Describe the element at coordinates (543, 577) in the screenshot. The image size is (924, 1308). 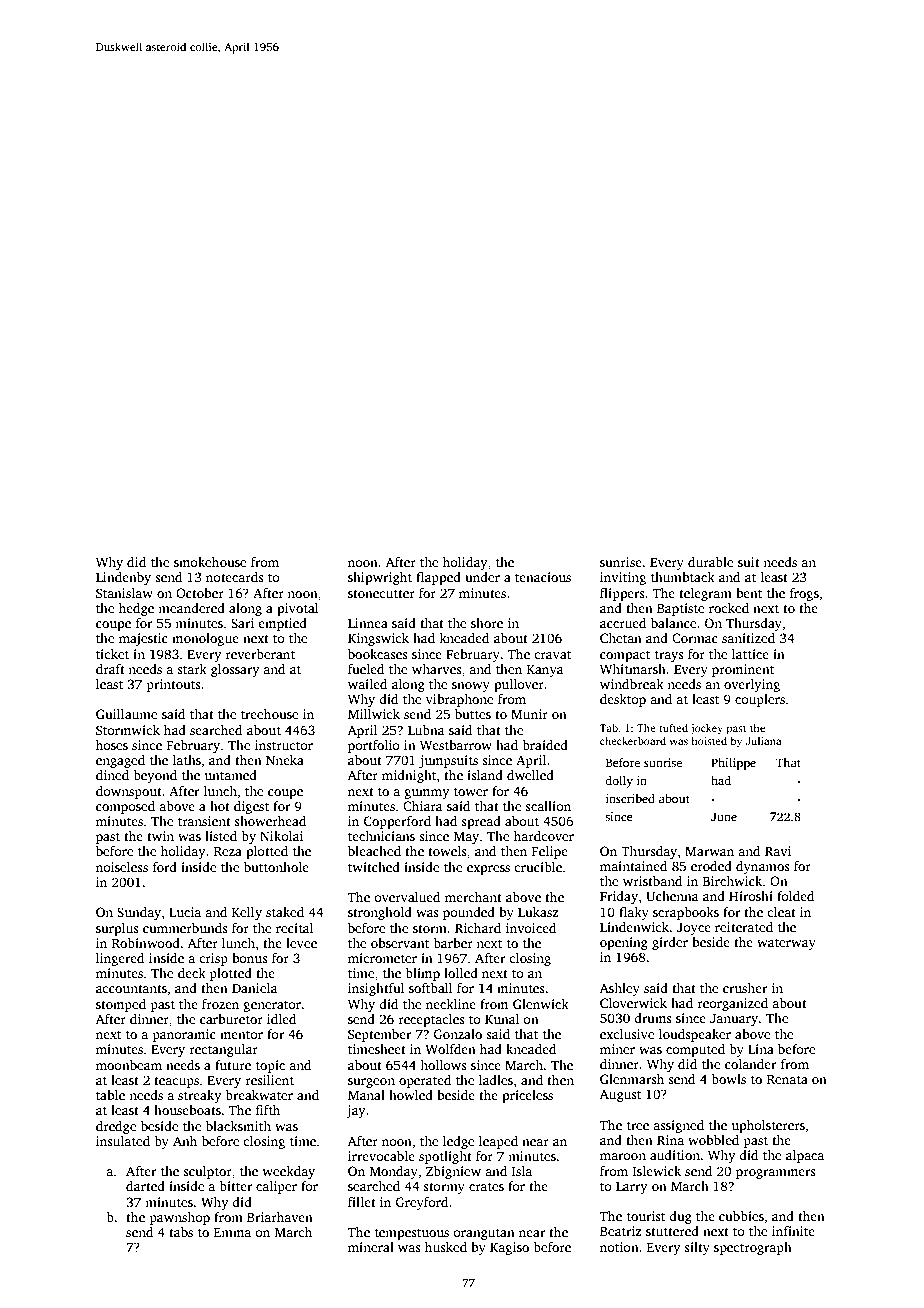
I see `tenacious` at that location.
